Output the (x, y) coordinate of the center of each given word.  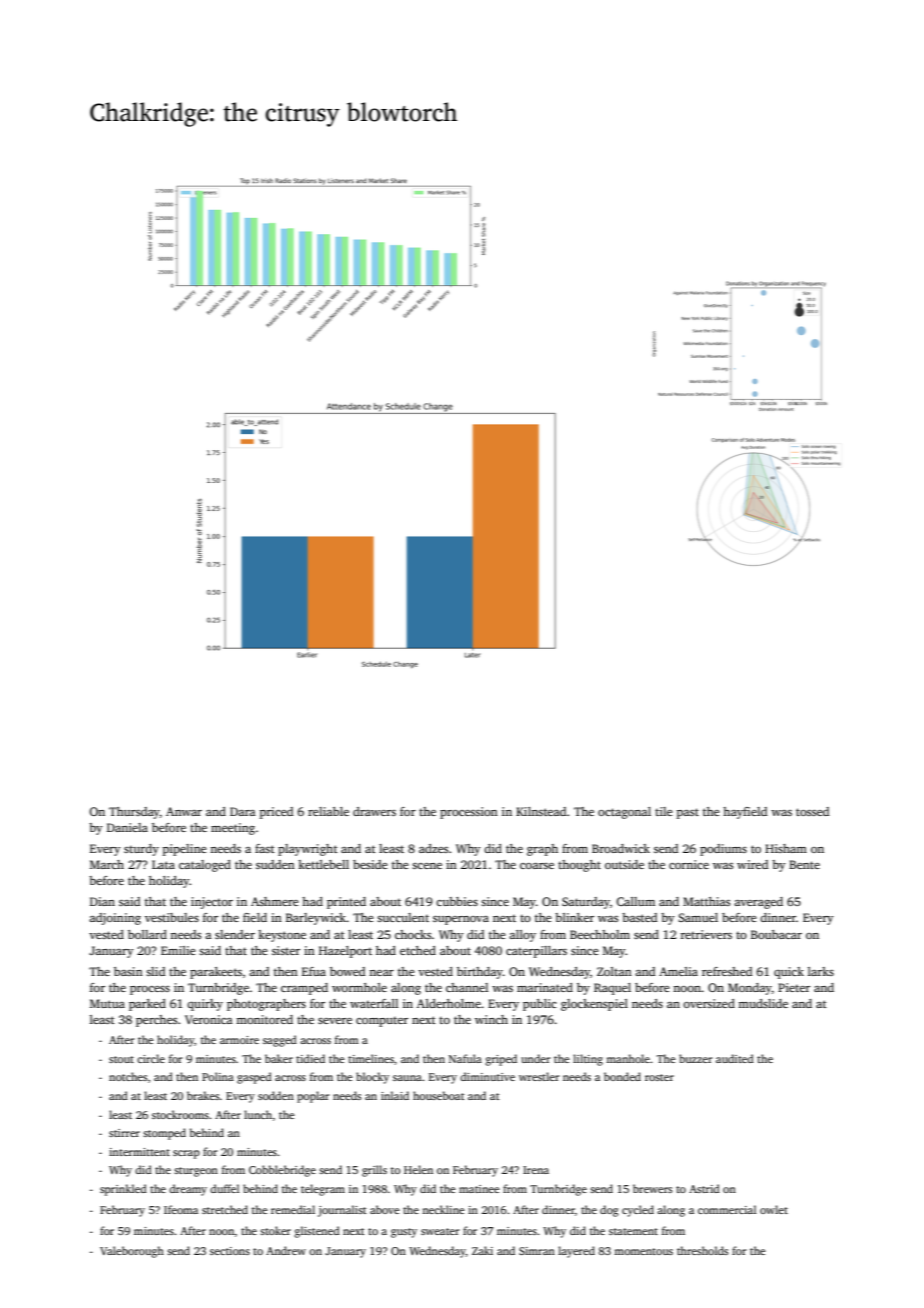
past (688, 813)
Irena (536, 1170)
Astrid (704, 1188)
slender (235, 934)
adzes (433, 848)
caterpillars (536, 952)
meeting (233, 829)
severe (335, 1021)
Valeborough (132, 1252)
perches (156, 1021)
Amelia (678, 971)
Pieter (794, 987)
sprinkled (123, 1190)
